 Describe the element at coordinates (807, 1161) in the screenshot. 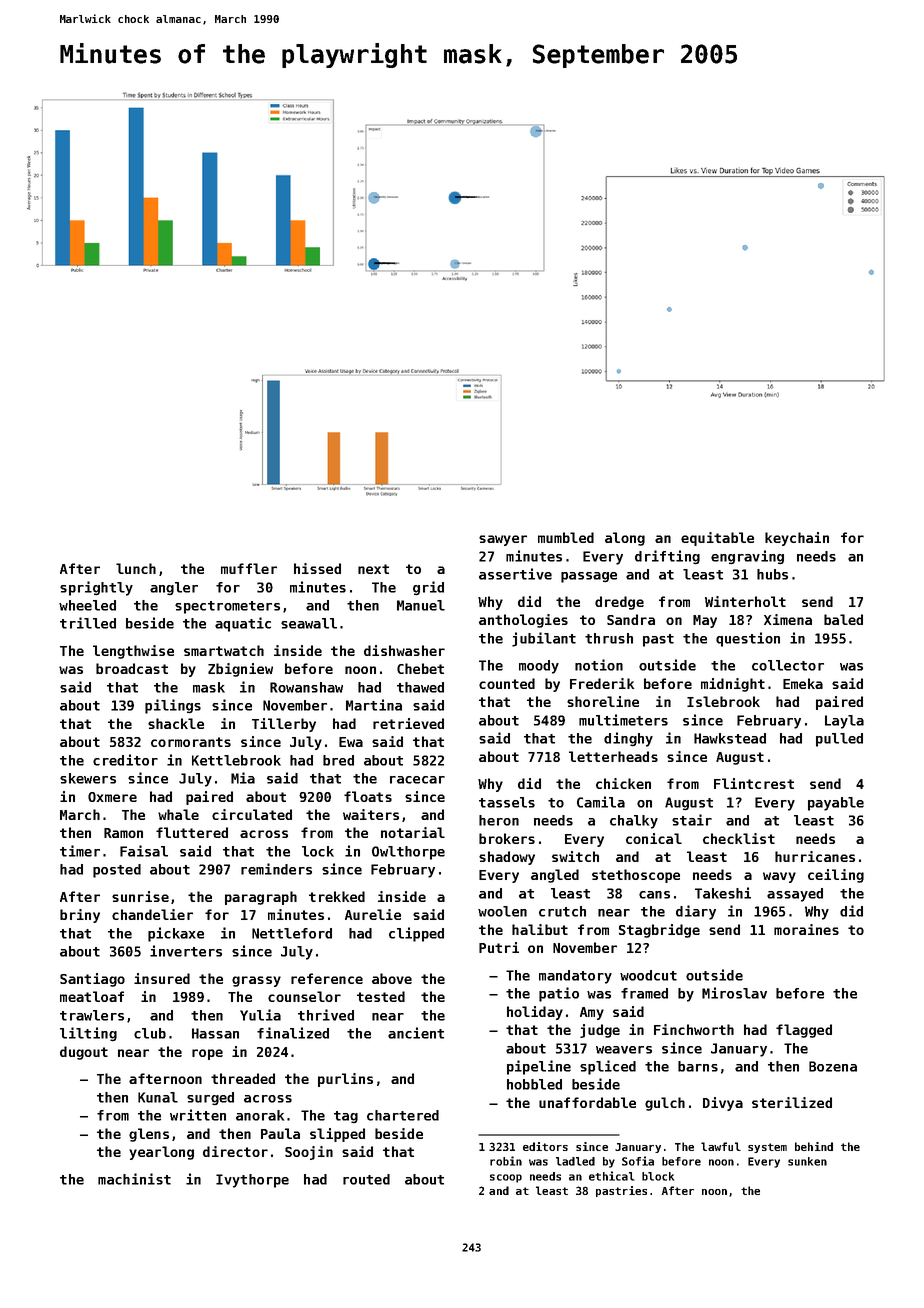

I see `sunken` at that location.
